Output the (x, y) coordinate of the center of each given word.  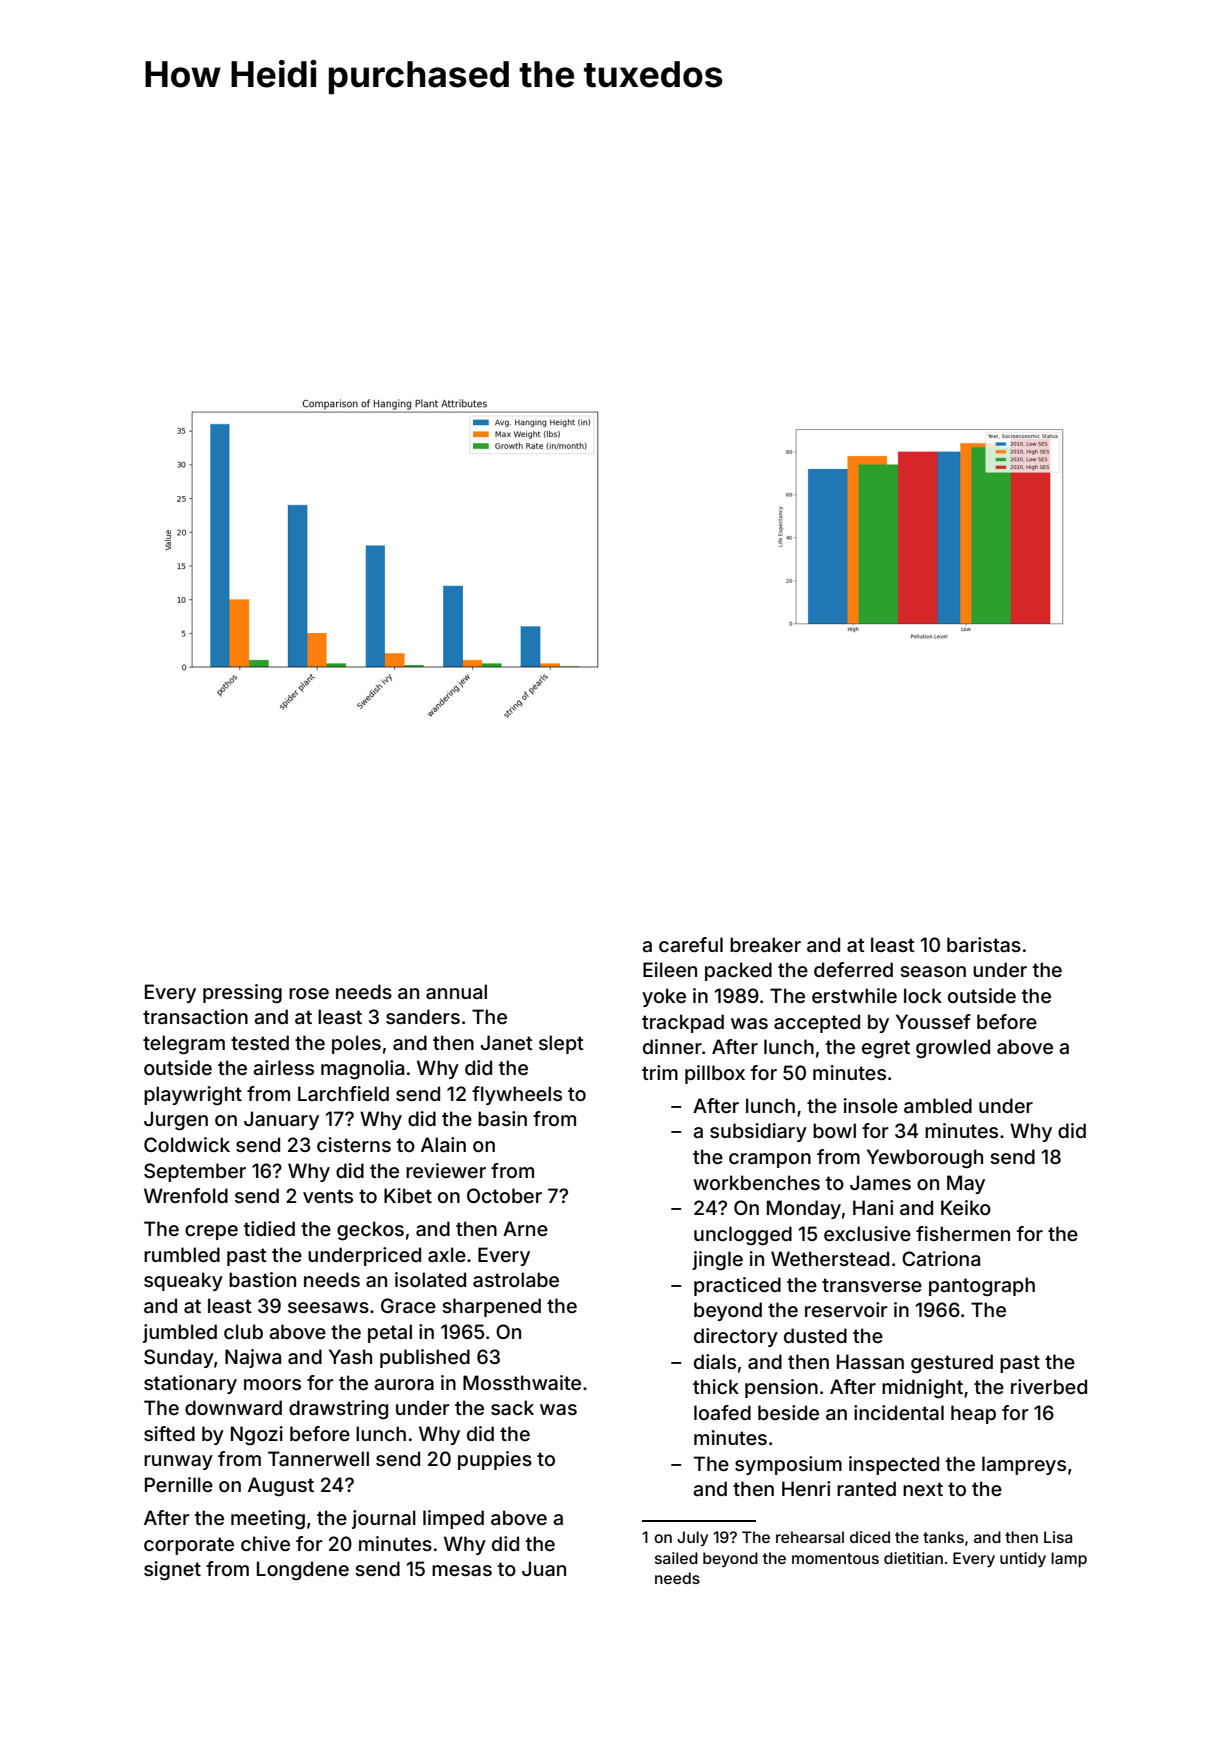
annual (456, 991)
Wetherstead (830, 1258)
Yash (350, 1356)
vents (328, 1196)
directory (736, 1337)
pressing (242, 994)
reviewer (446, 1170)
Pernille (179, 1484)
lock (923, 995)
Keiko (966, 1207)
